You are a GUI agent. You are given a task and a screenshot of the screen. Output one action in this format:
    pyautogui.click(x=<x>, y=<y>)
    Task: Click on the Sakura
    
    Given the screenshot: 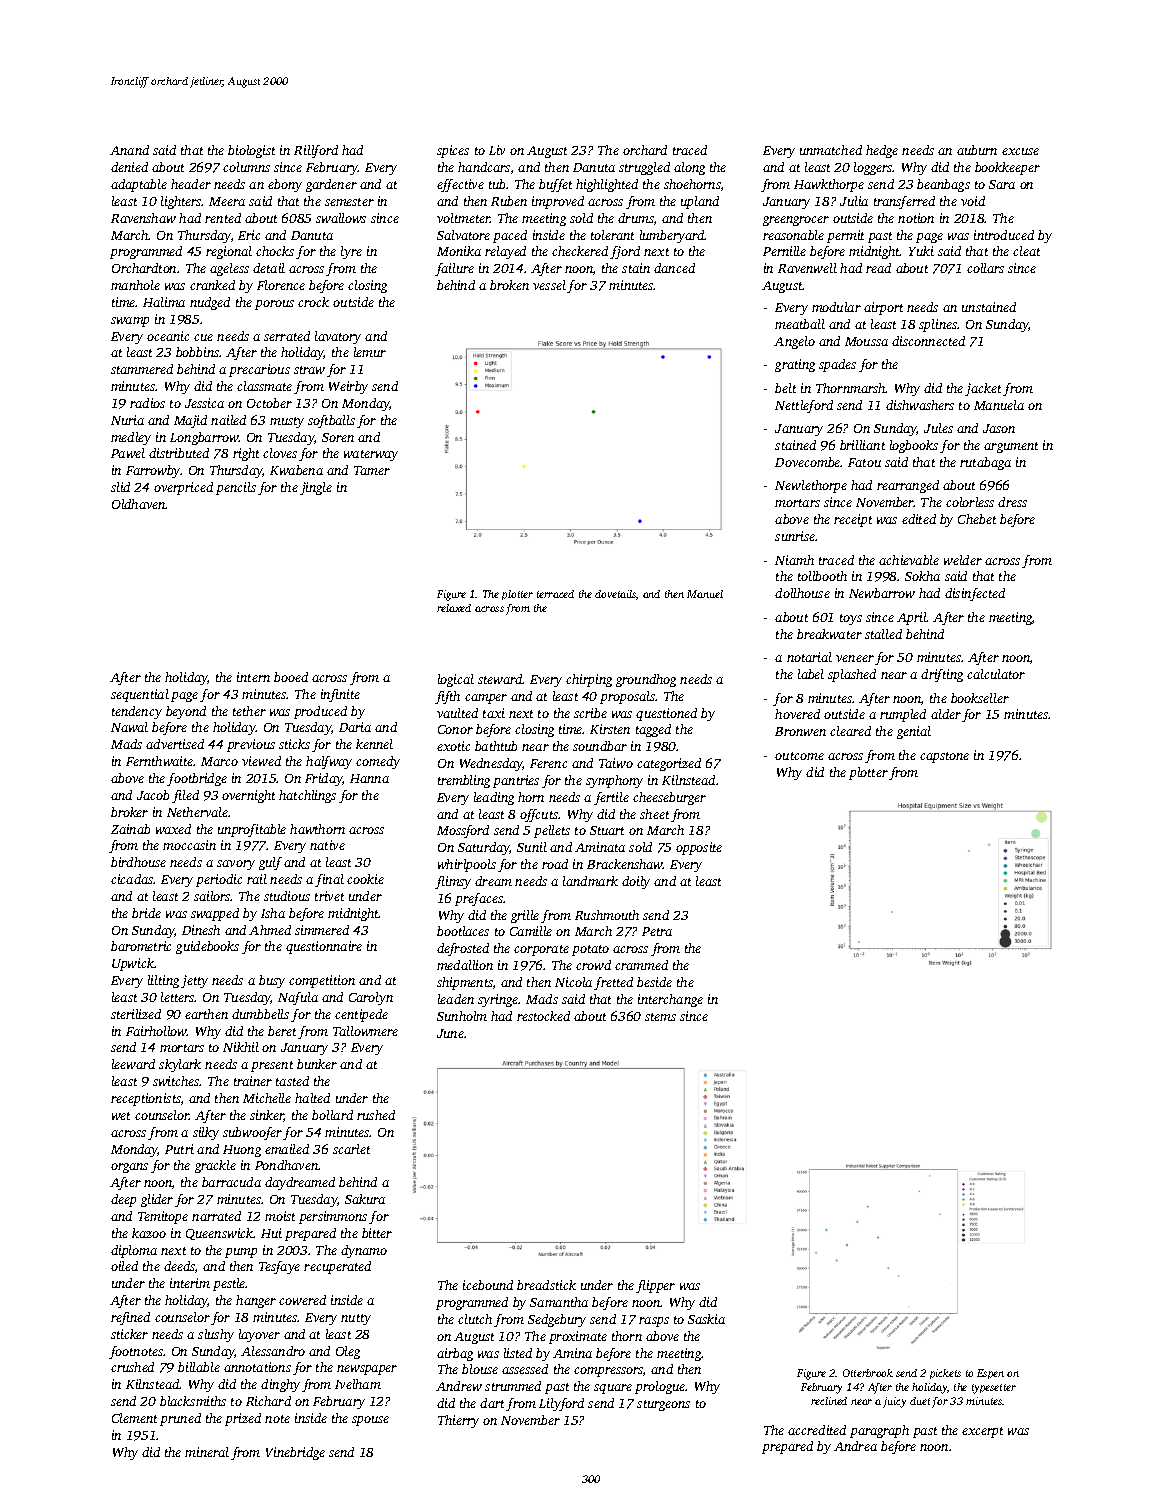 What is the action you would take?
    pyautogui.click(x=365, y=1199)
